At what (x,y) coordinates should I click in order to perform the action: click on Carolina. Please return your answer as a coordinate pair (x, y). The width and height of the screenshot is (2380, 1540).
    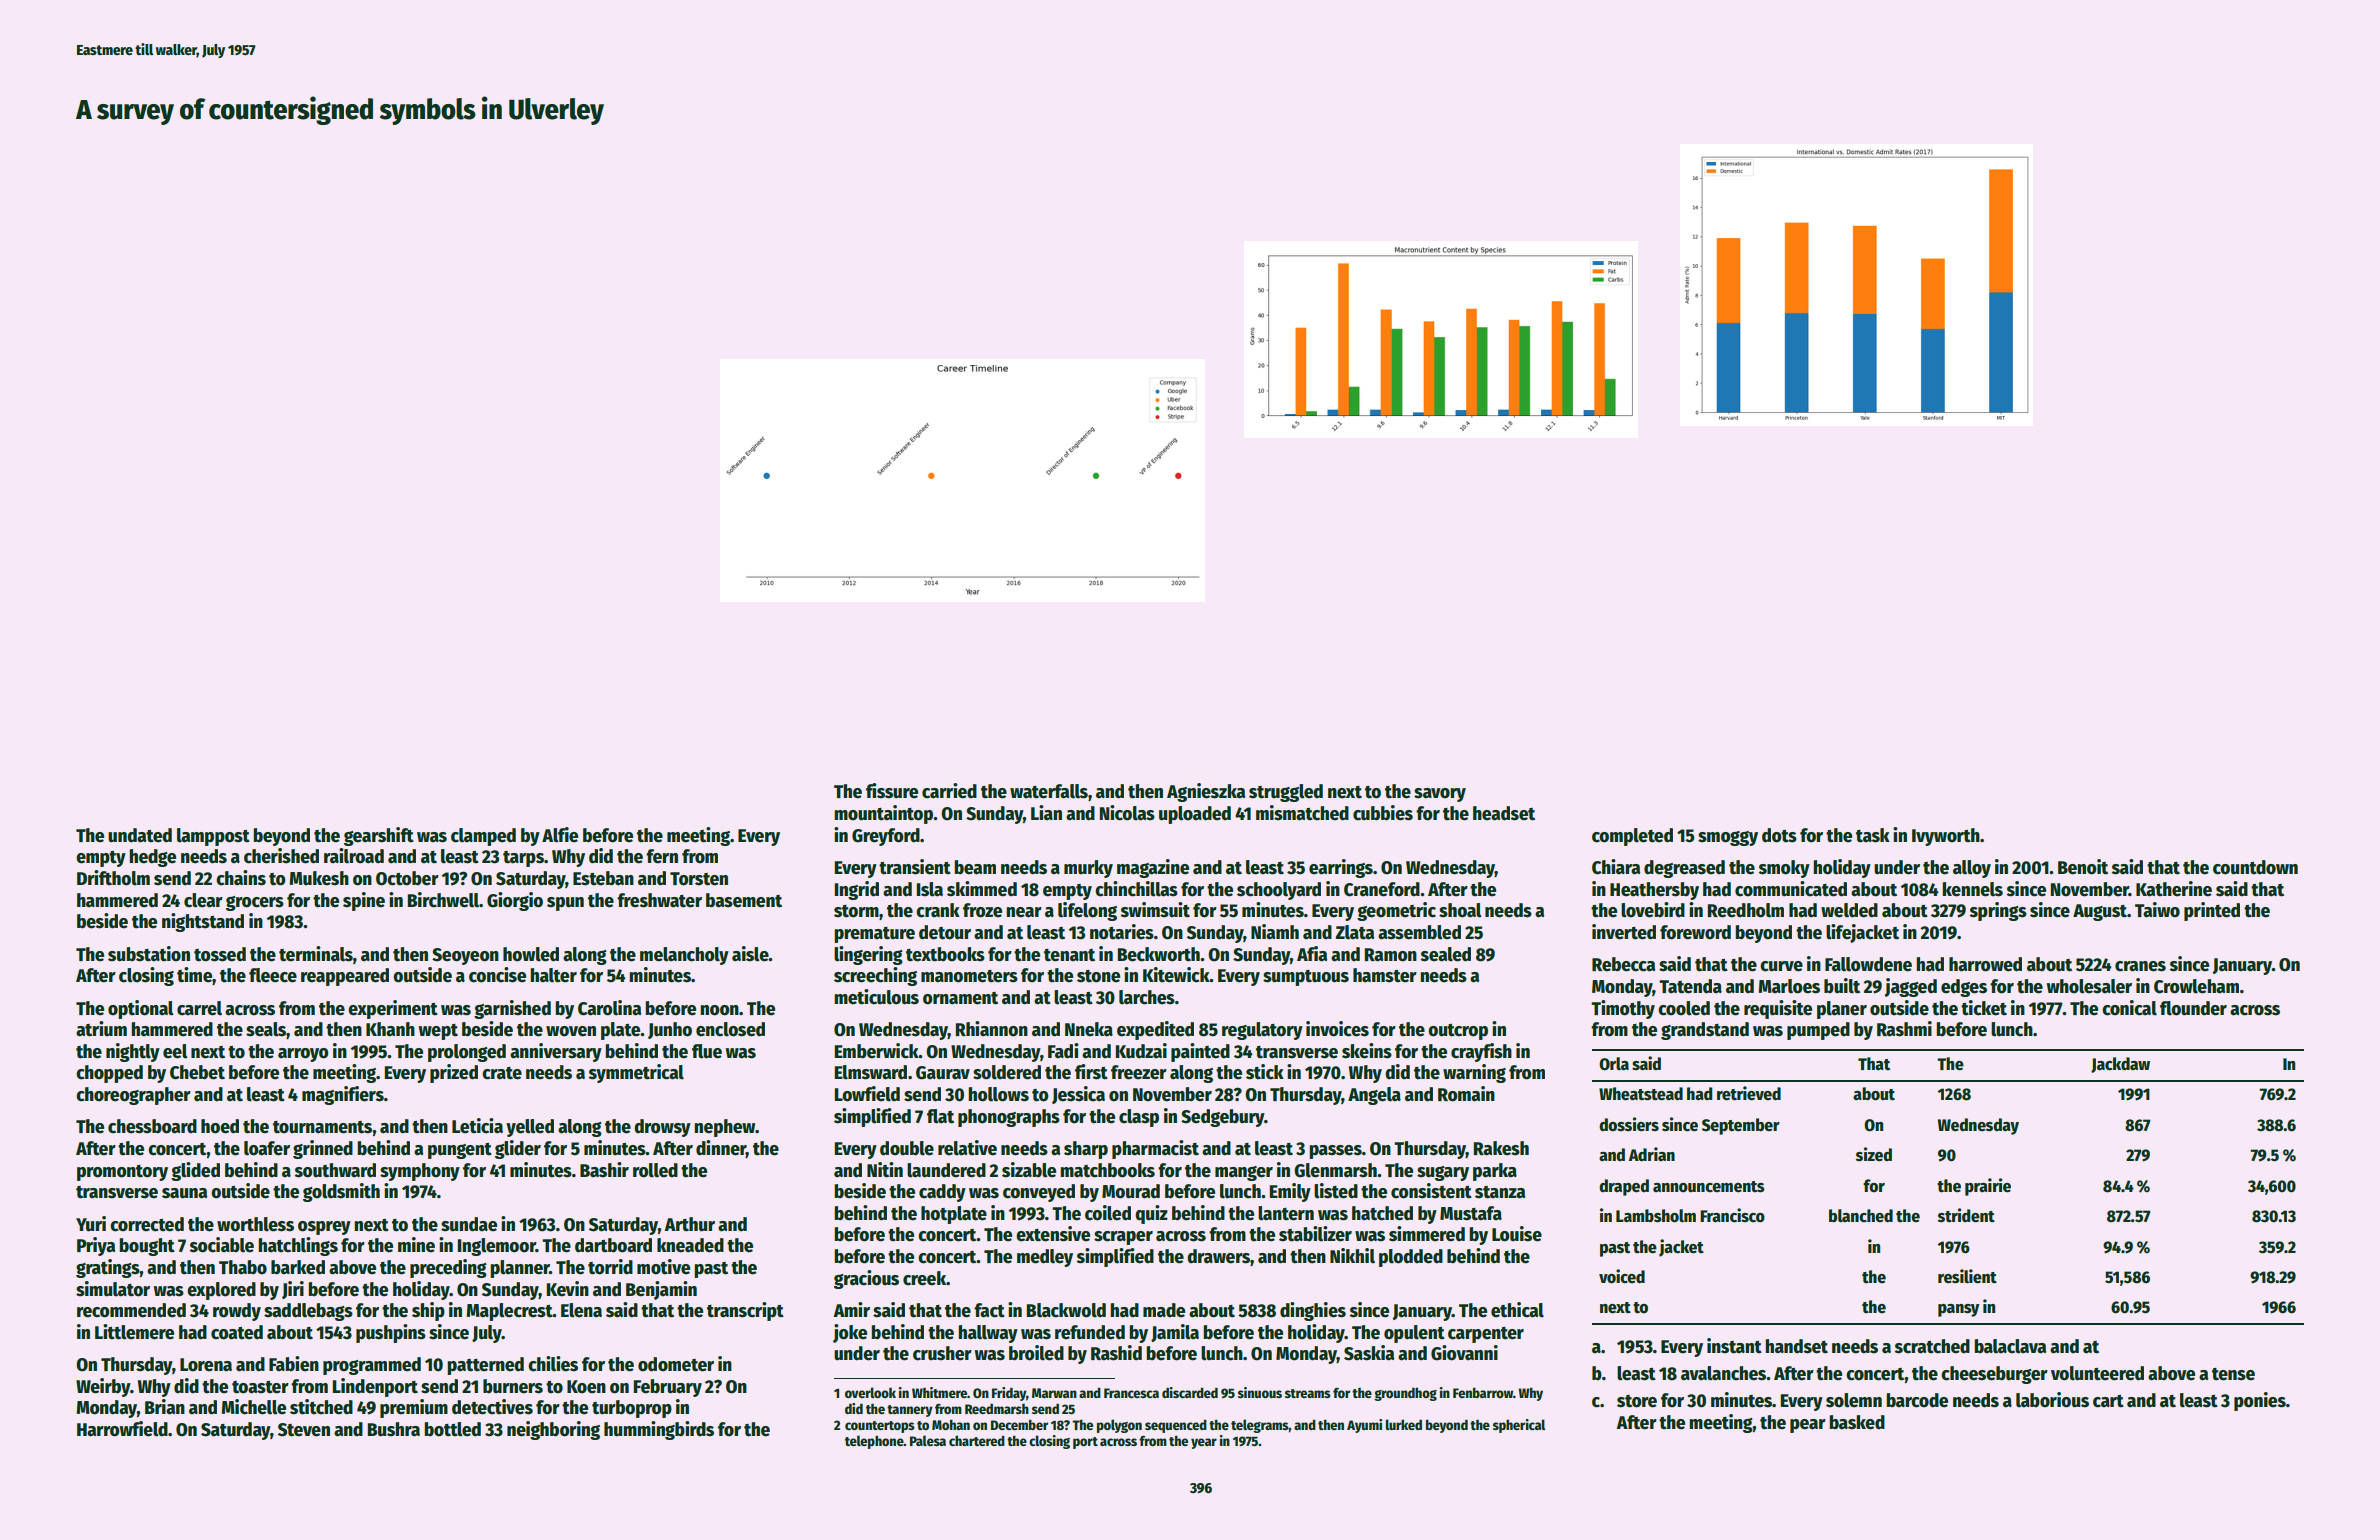
    Looking at the image, I should click on (609, 1008).
